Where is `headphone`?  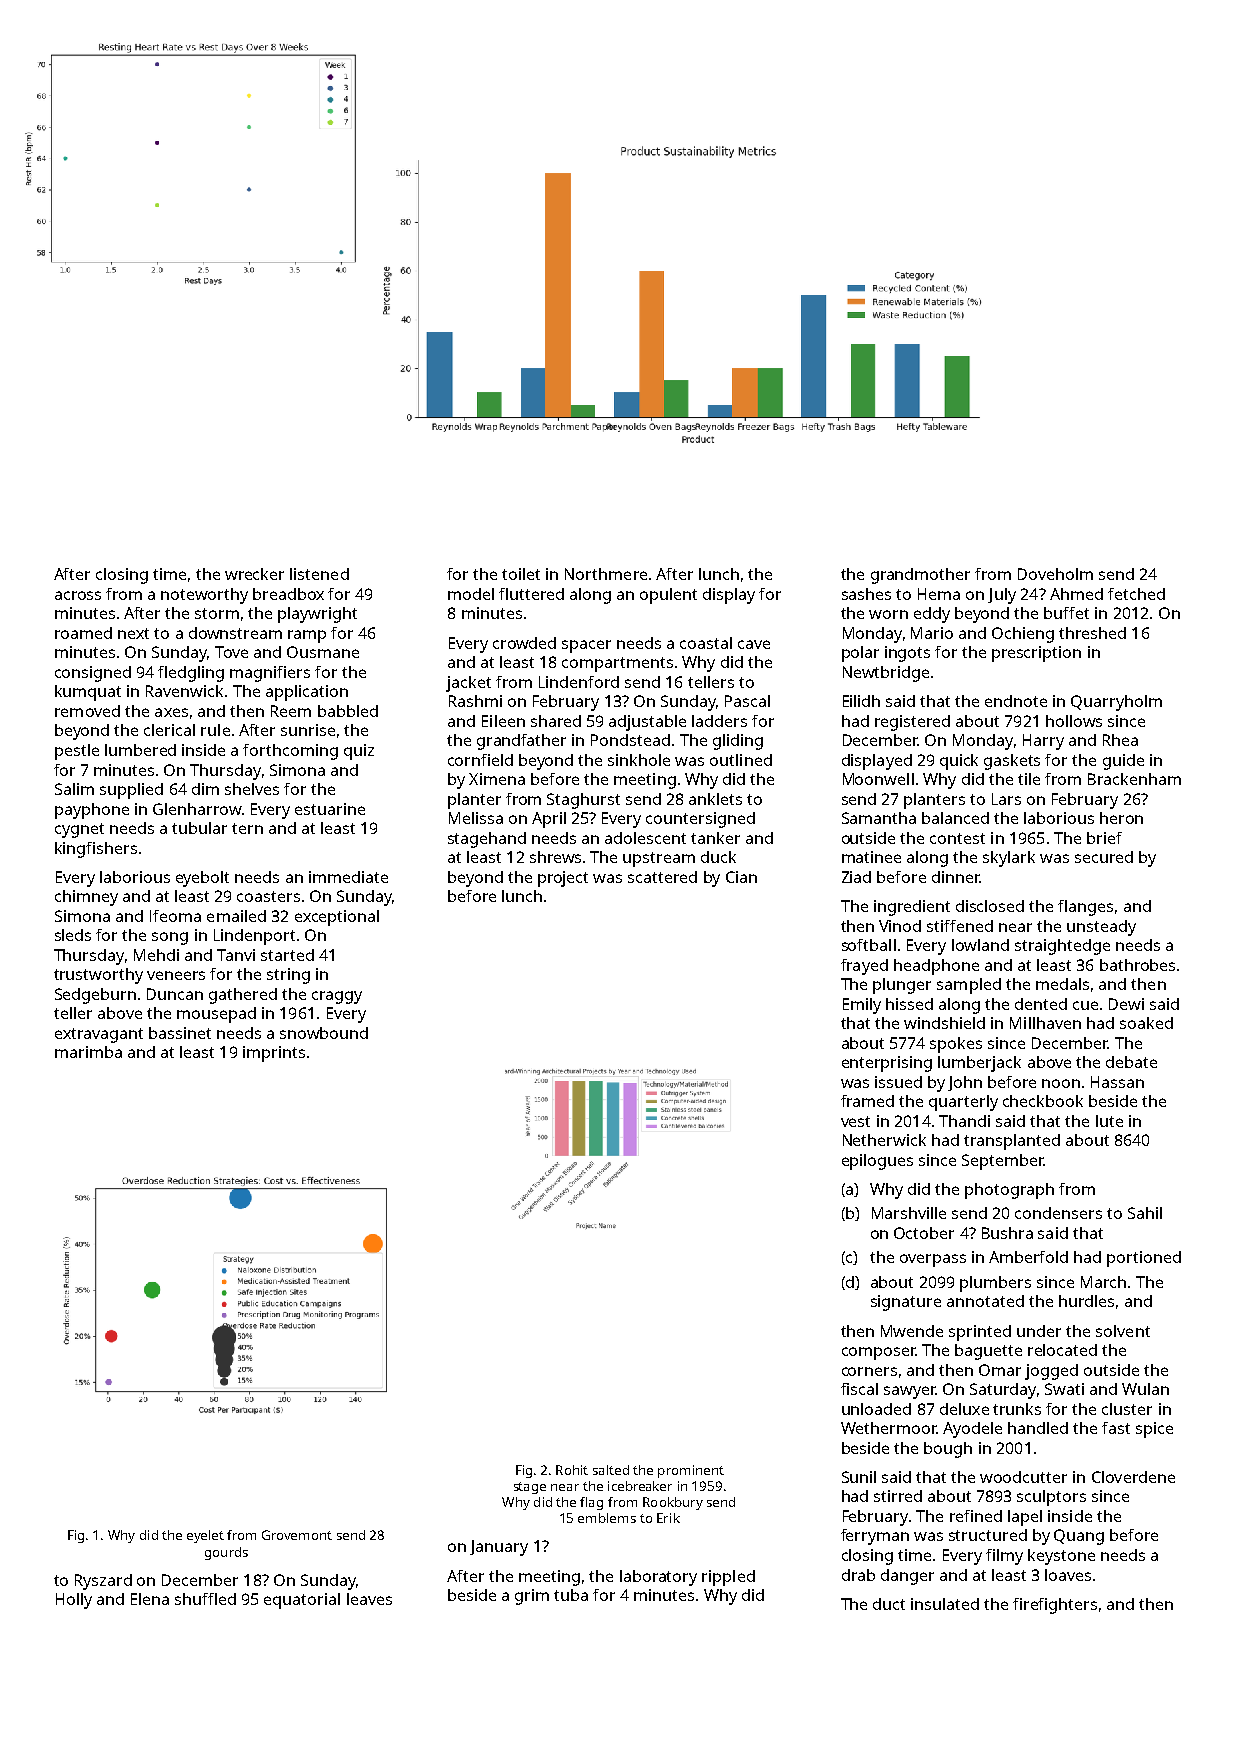 headphone is located at coordinates (936, 967).
